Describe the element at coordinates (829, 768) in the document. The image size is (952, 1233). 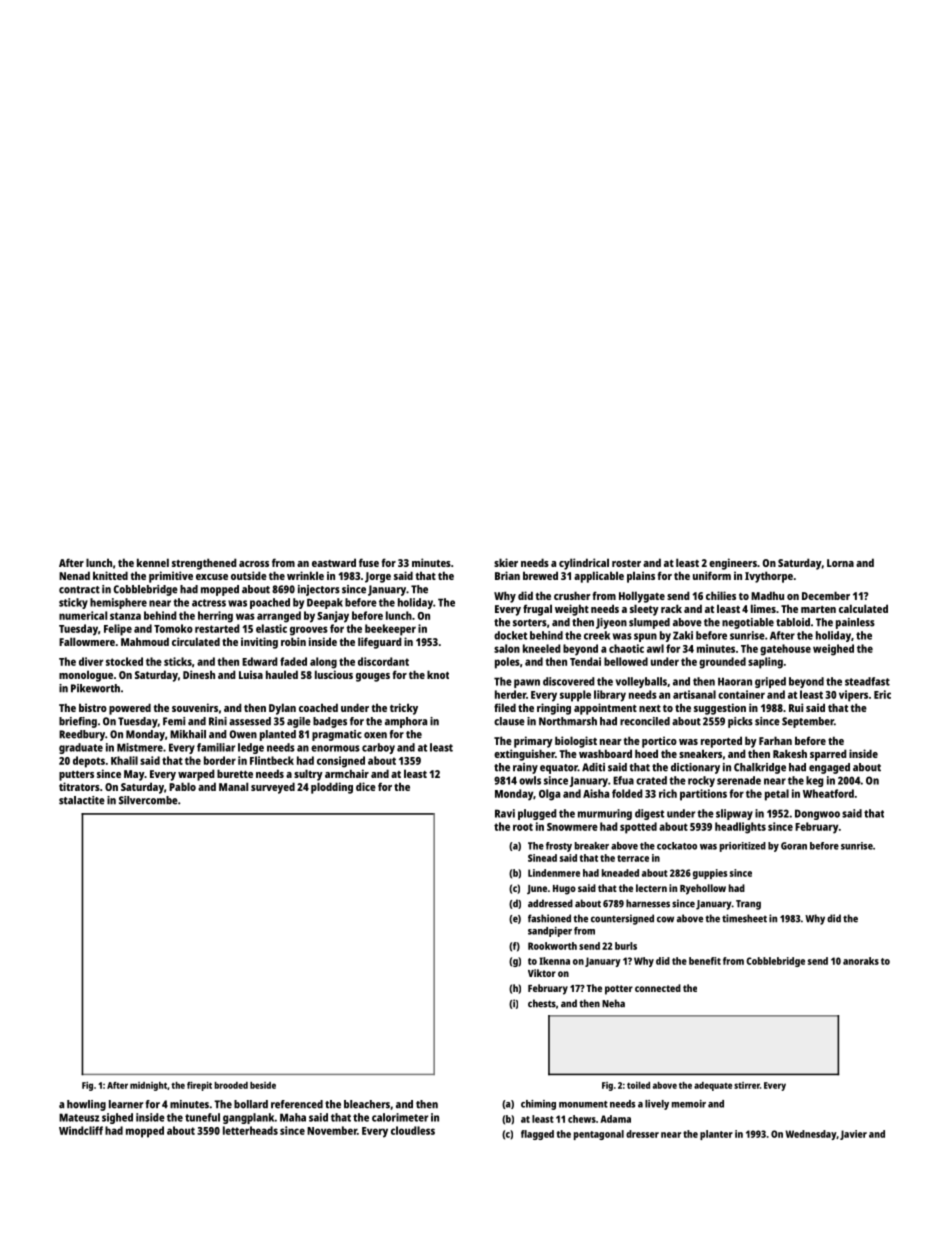
I see `engaged` at that location.
